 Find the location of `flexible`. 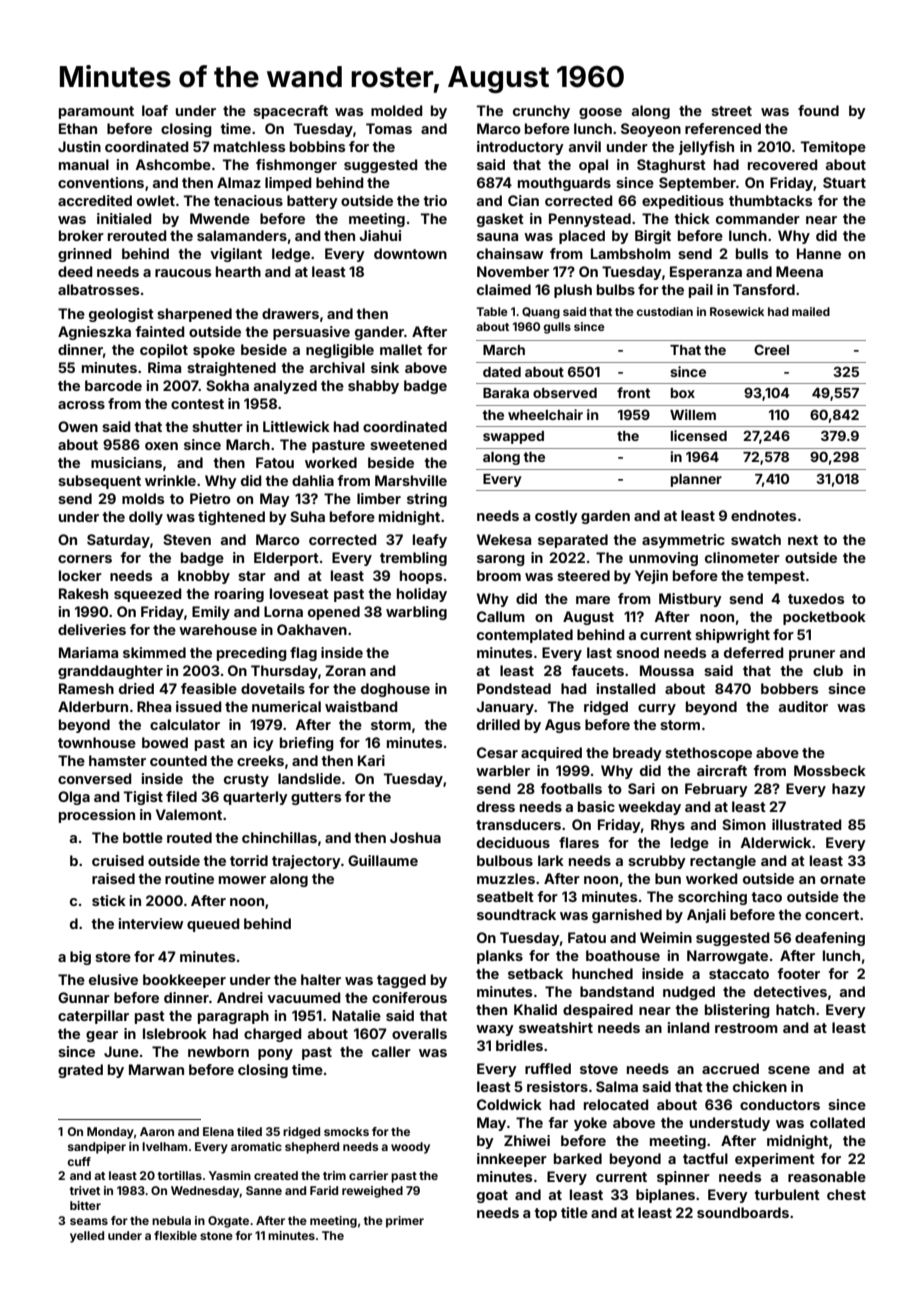

flexible is located at coordinates (175, 1235).
